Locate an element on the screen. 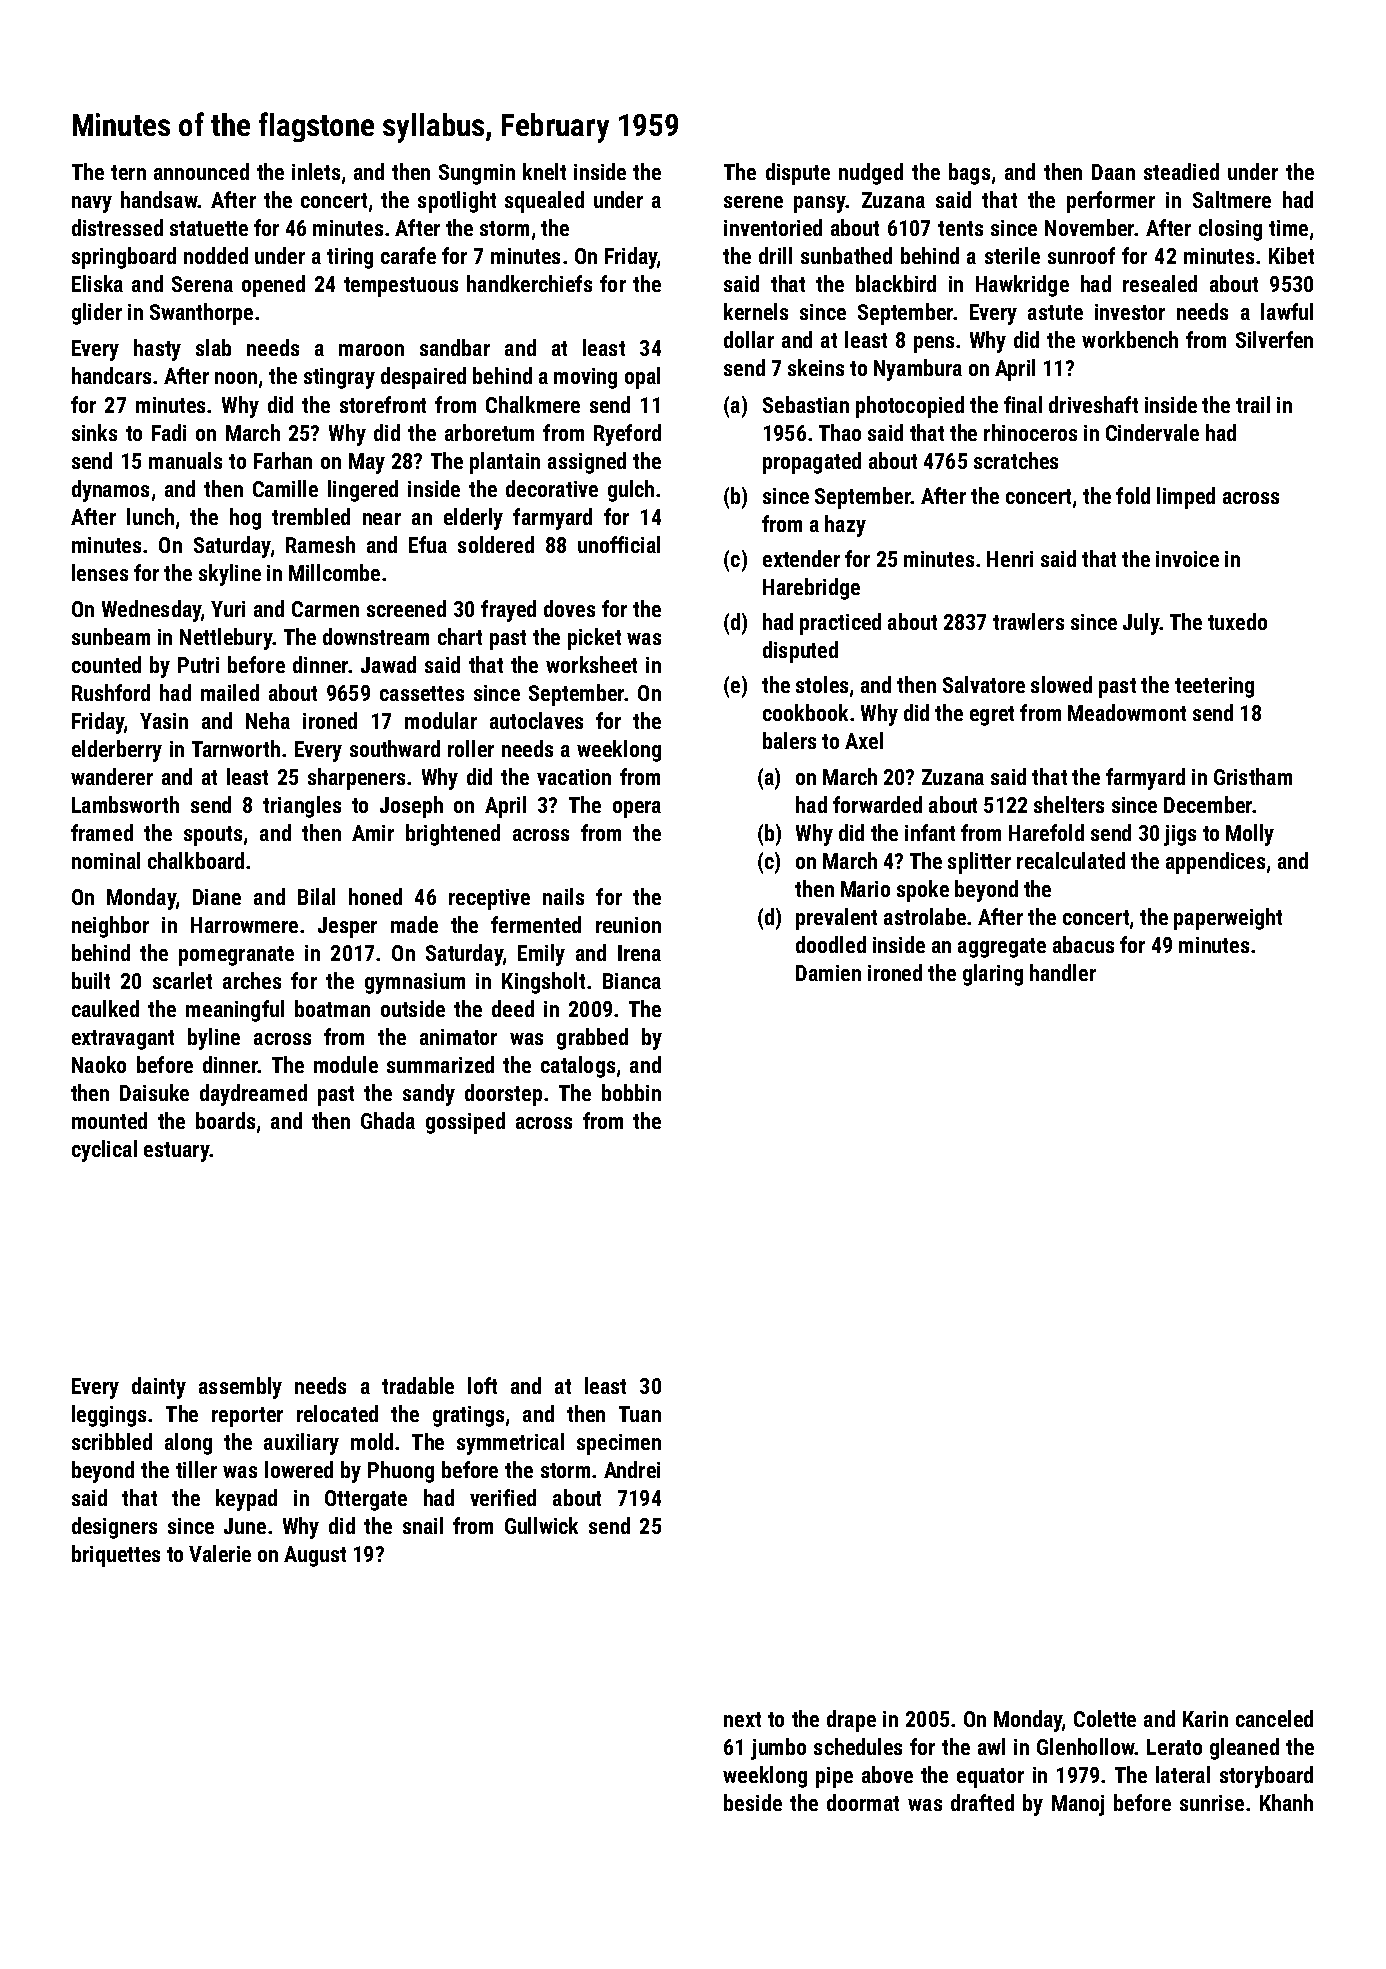  bobbin is located at coordinates (631, 1092).
